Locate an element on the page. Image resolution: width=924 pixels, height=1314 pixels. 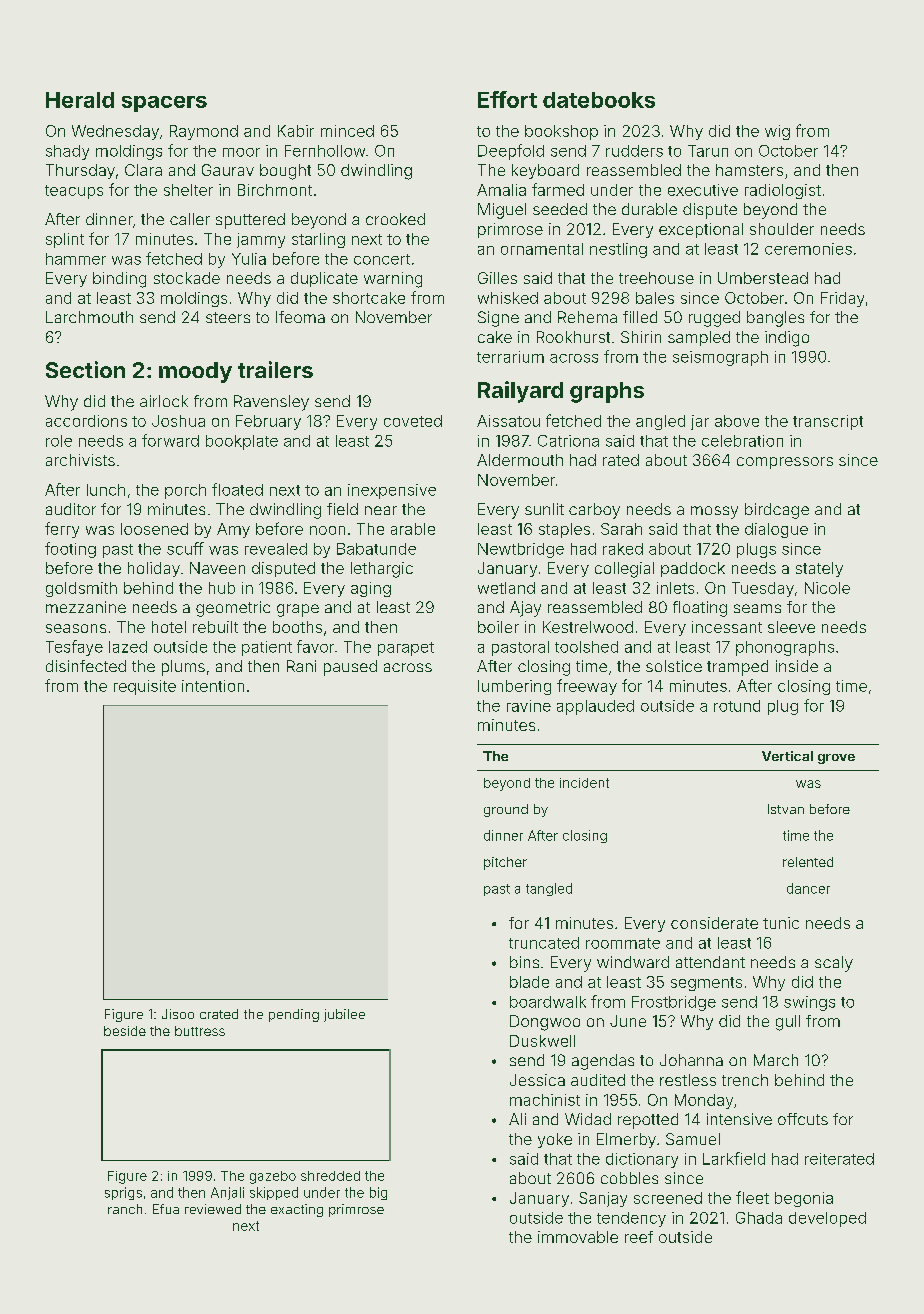
Jisoo is located at coordinates (178, 1014).
